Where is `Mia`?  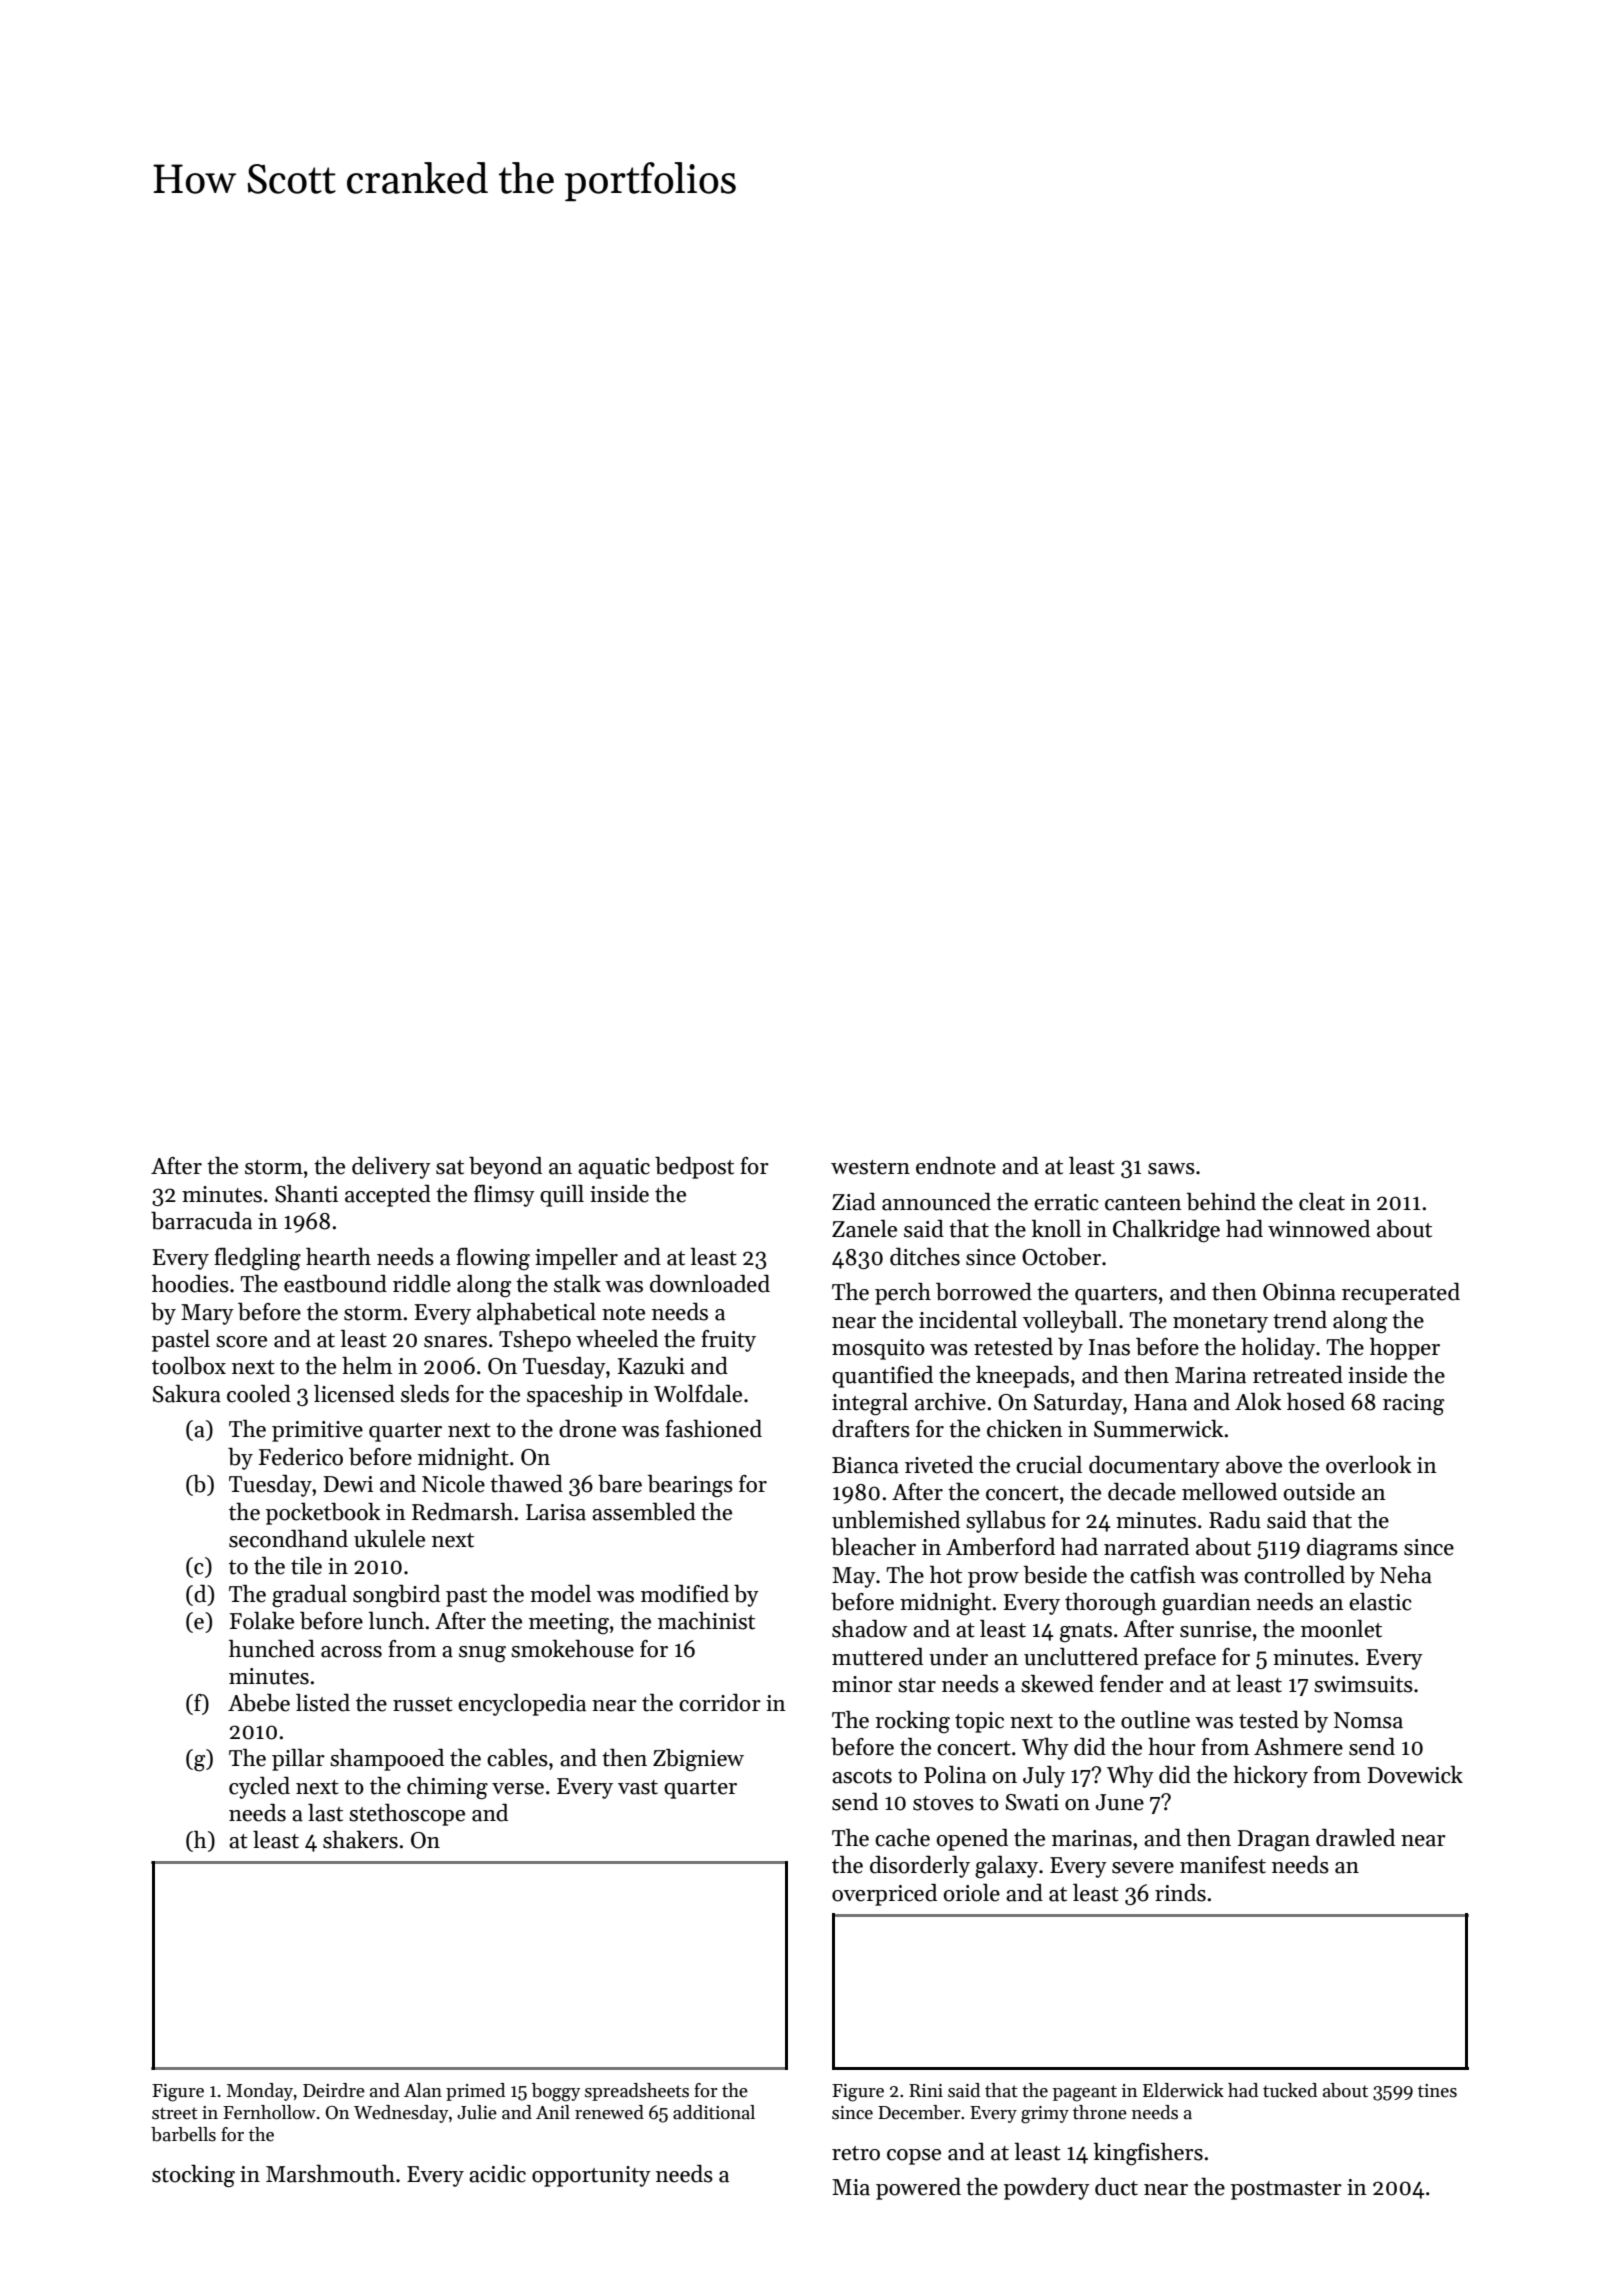 Mia is located at coordinates (851, 2187).
